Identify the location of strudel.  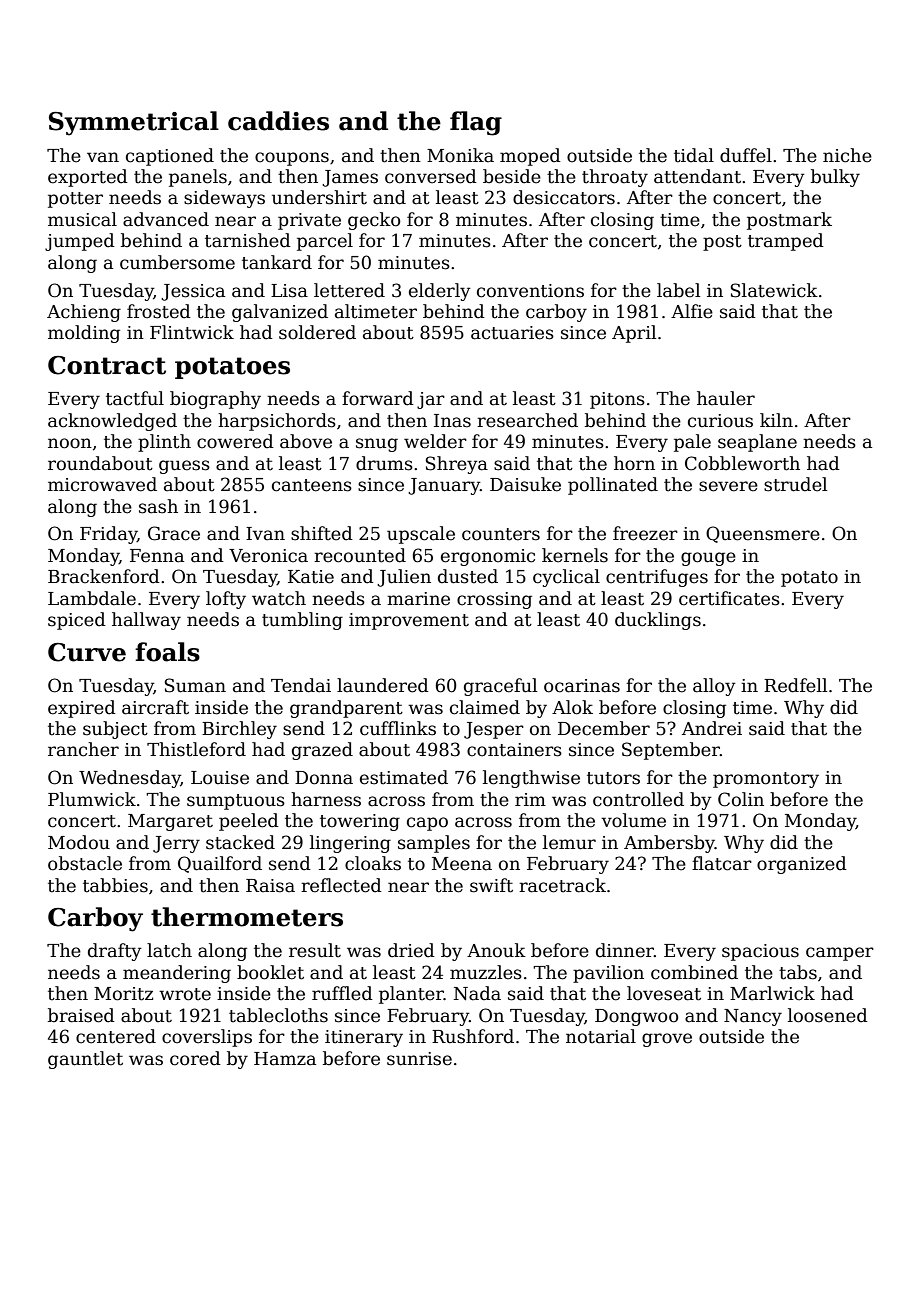
(795, 484).
